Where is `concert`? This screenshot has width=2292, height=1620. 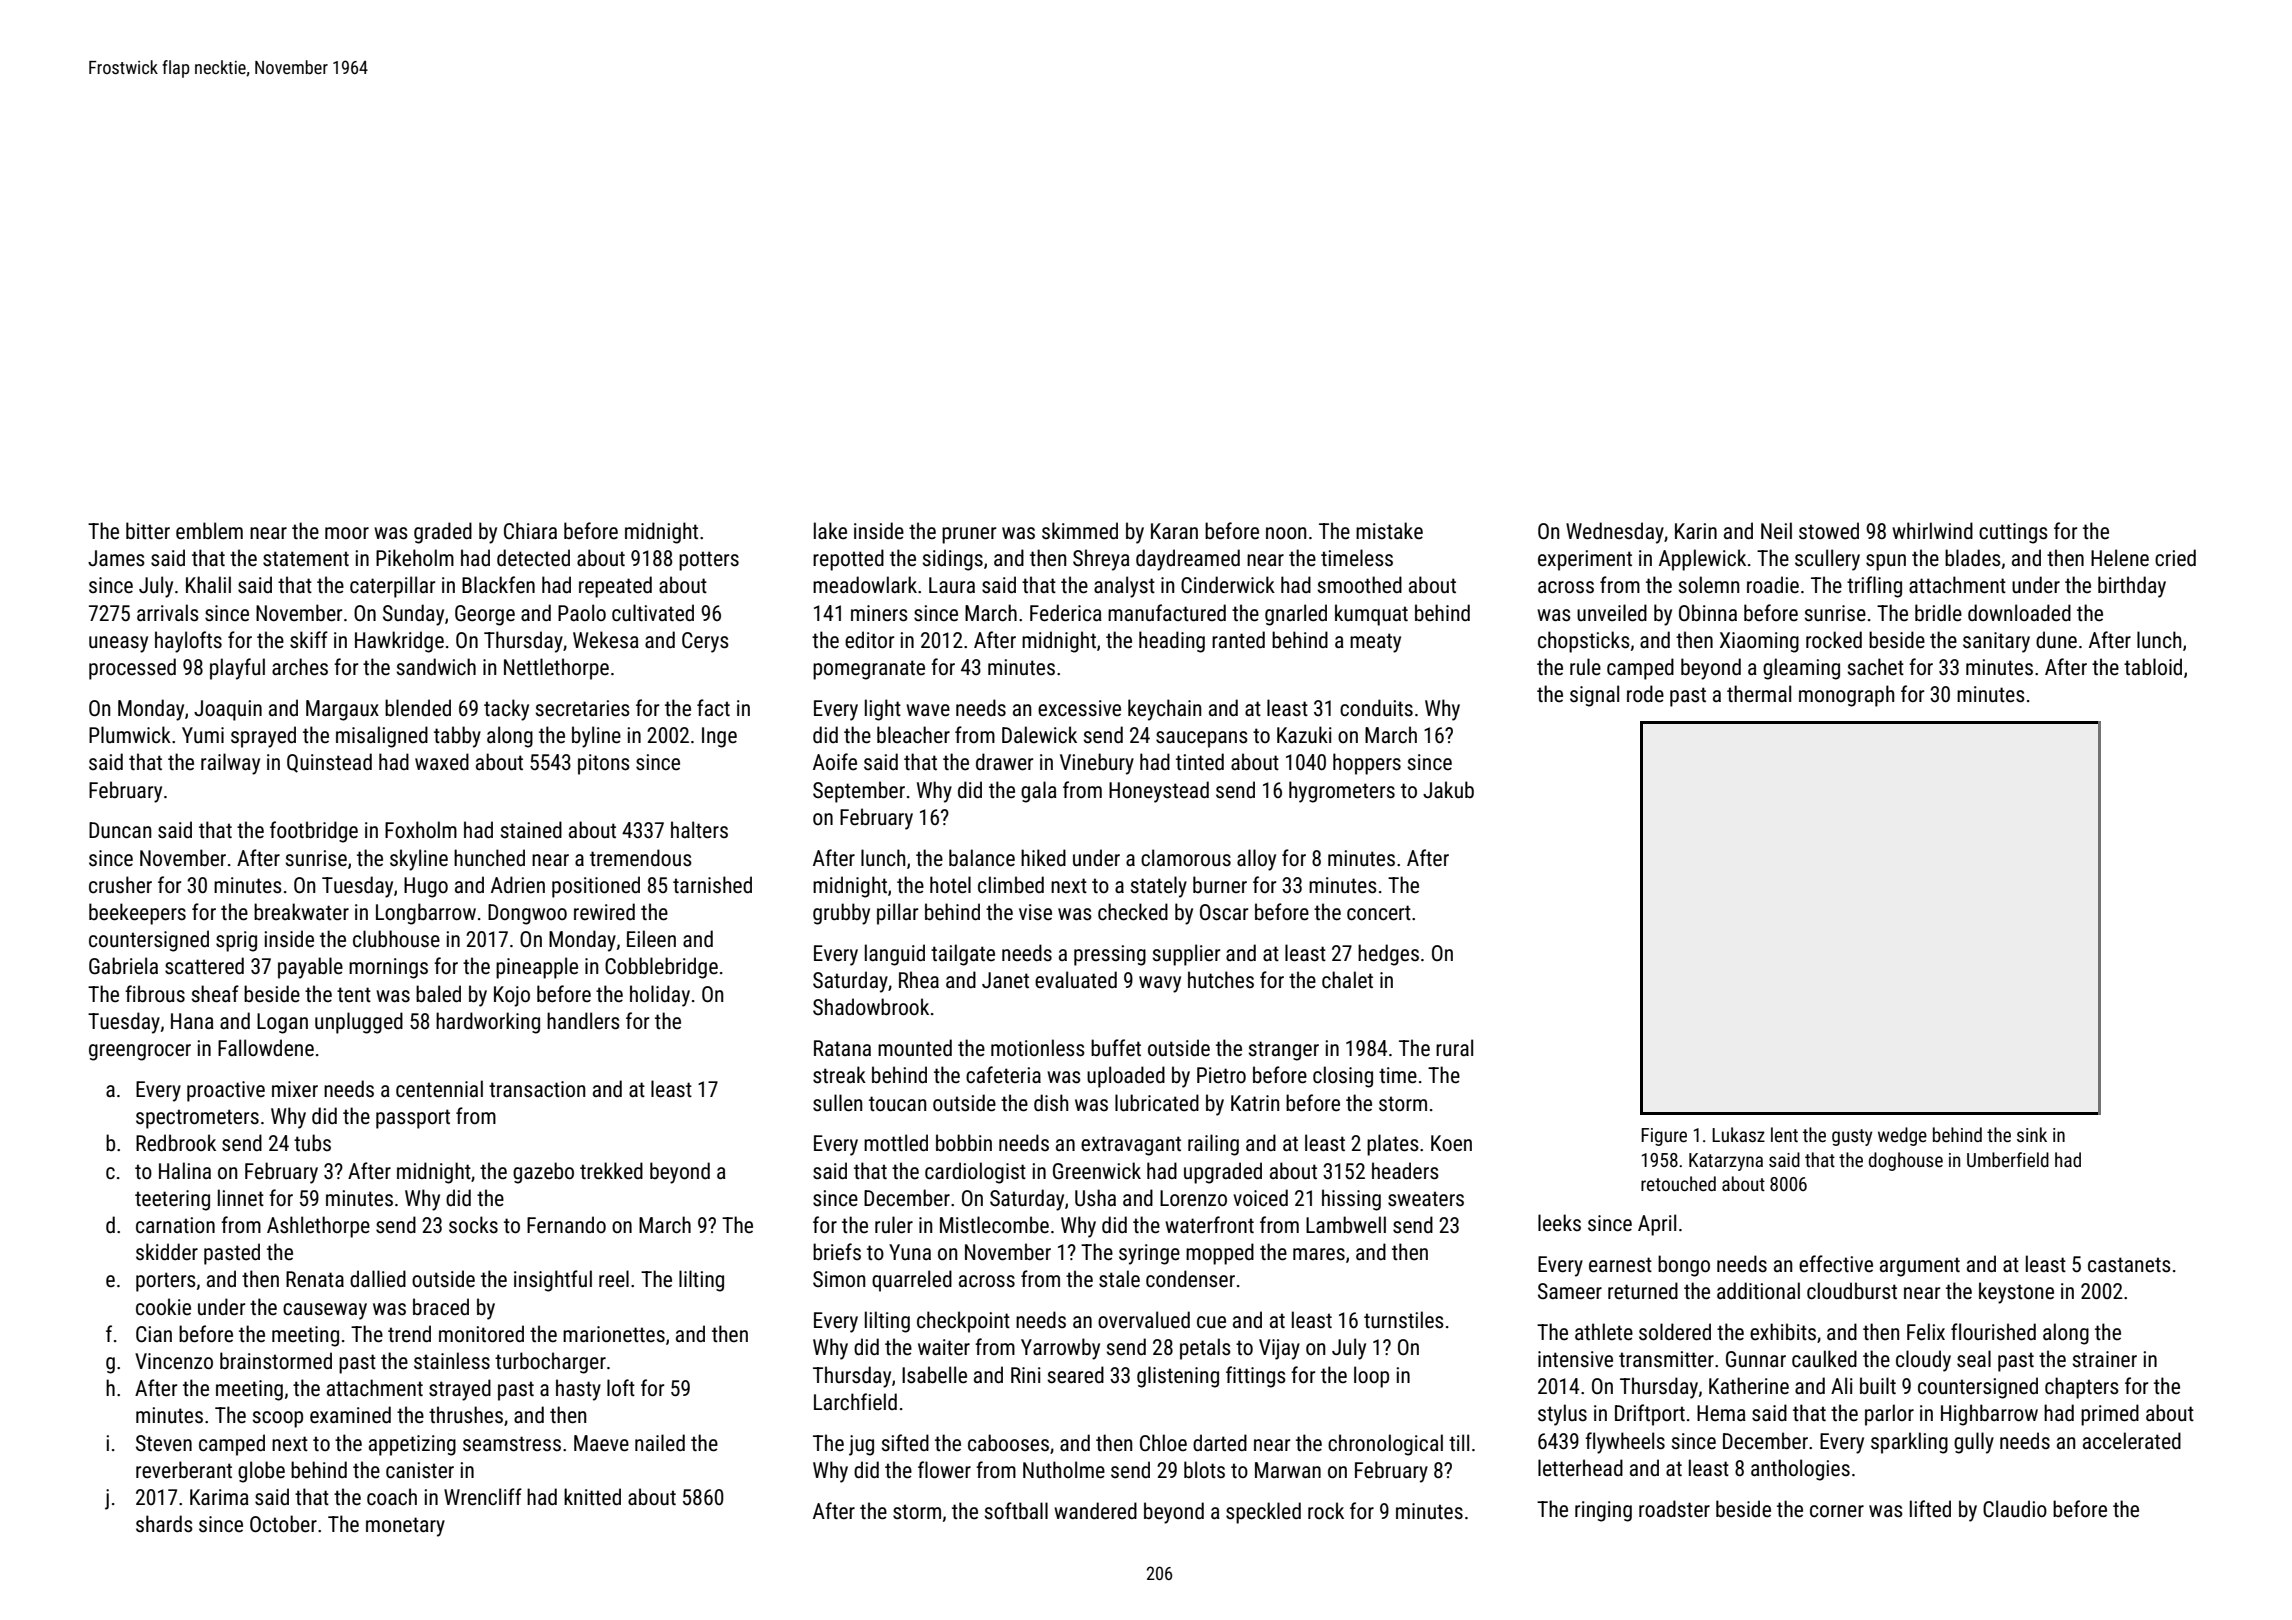
concert is located at coordinates (1379, 913).
